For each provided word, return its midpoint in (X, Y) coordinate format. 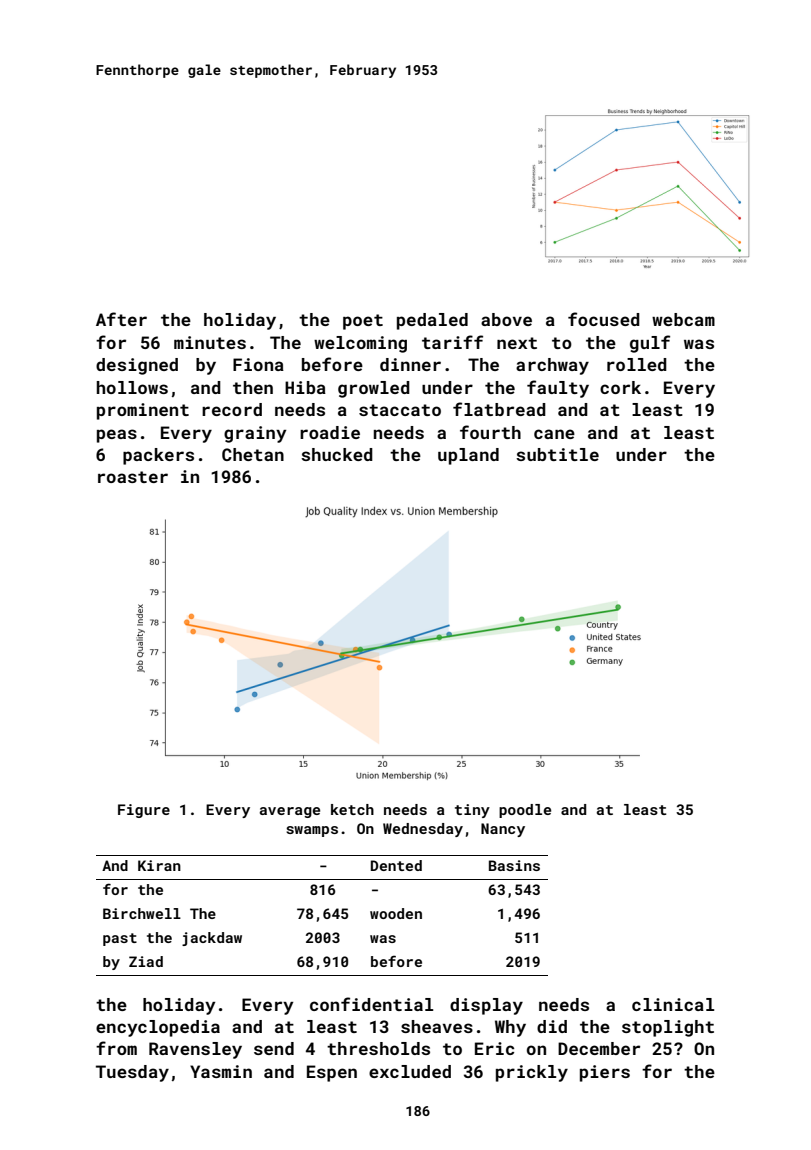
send (274, 1048)
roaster (133, 477)
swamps (312, 831)
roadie (330, 432)
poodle (525, 811)
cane (554, 434)
